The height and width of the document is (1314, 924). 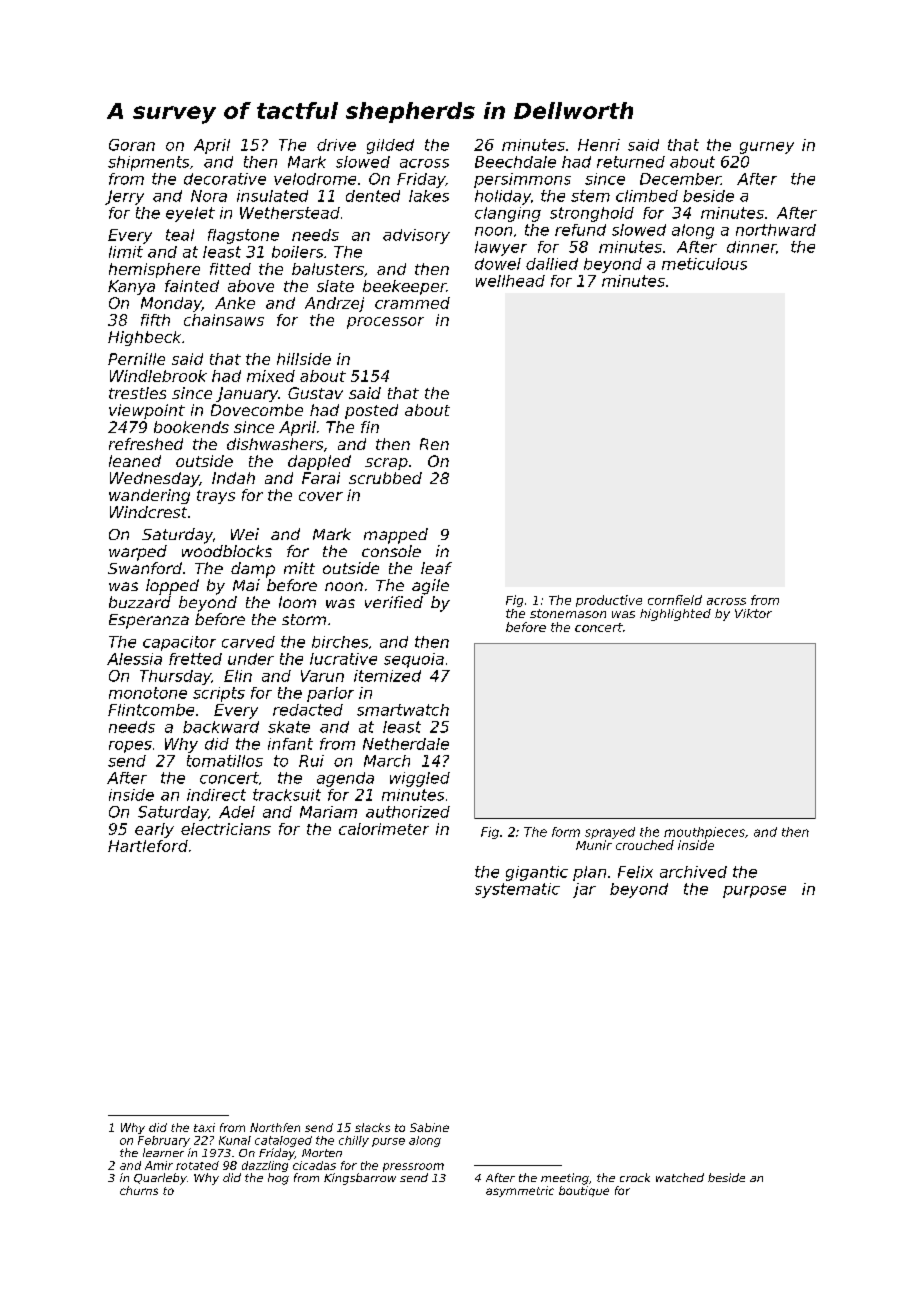 What do you see at coordinates (315, 393) in the document?
I see `Gustav` at bounding box center [315, 393].
